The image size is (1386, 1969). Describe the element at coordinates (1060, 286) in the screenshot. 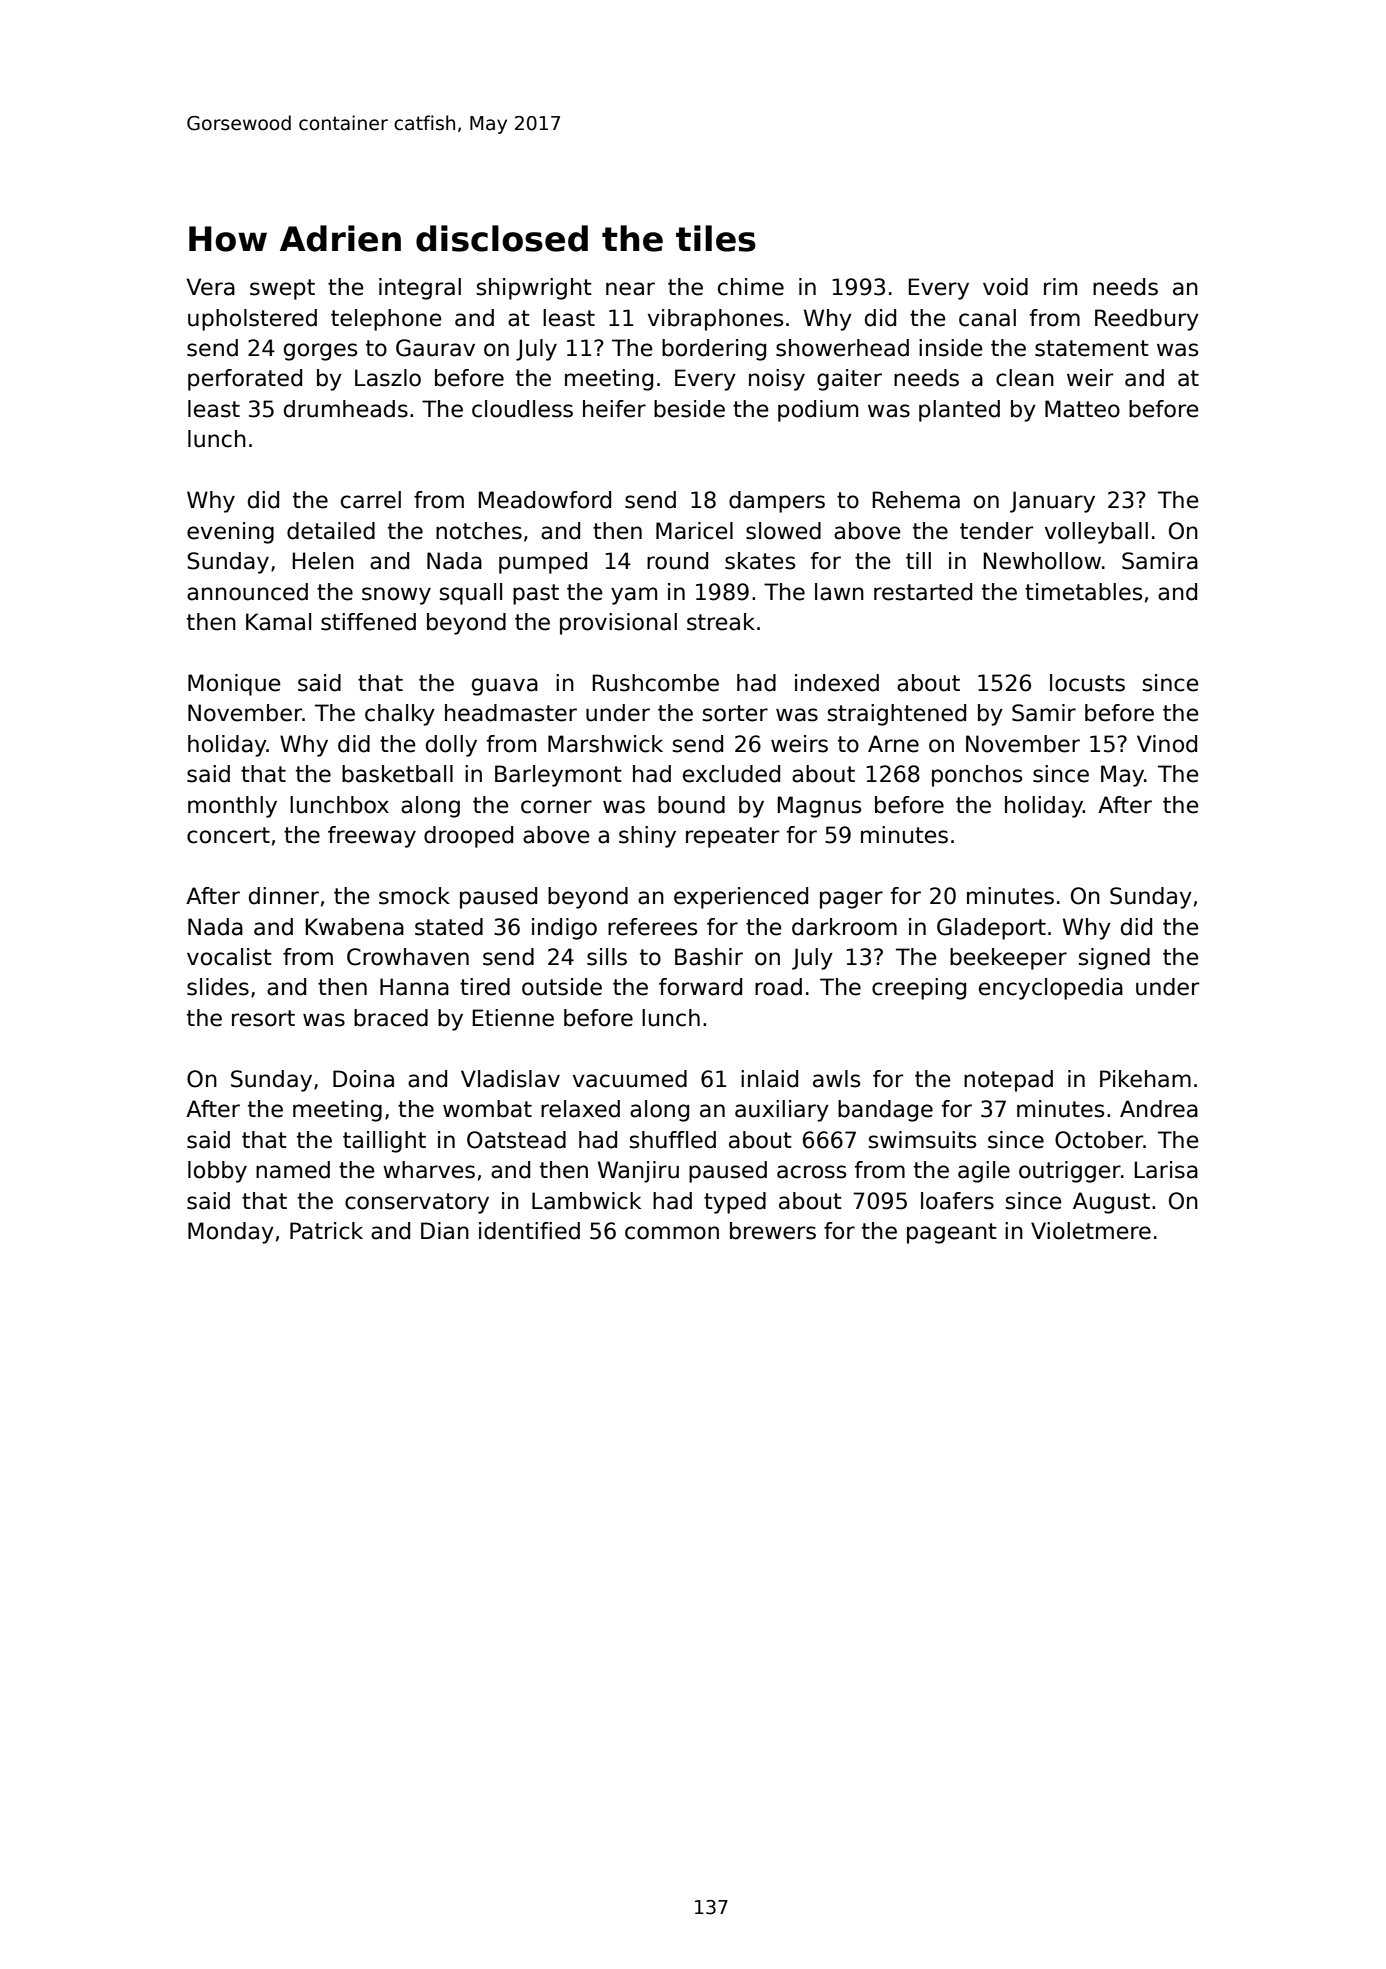

I see `rim` at that location.
